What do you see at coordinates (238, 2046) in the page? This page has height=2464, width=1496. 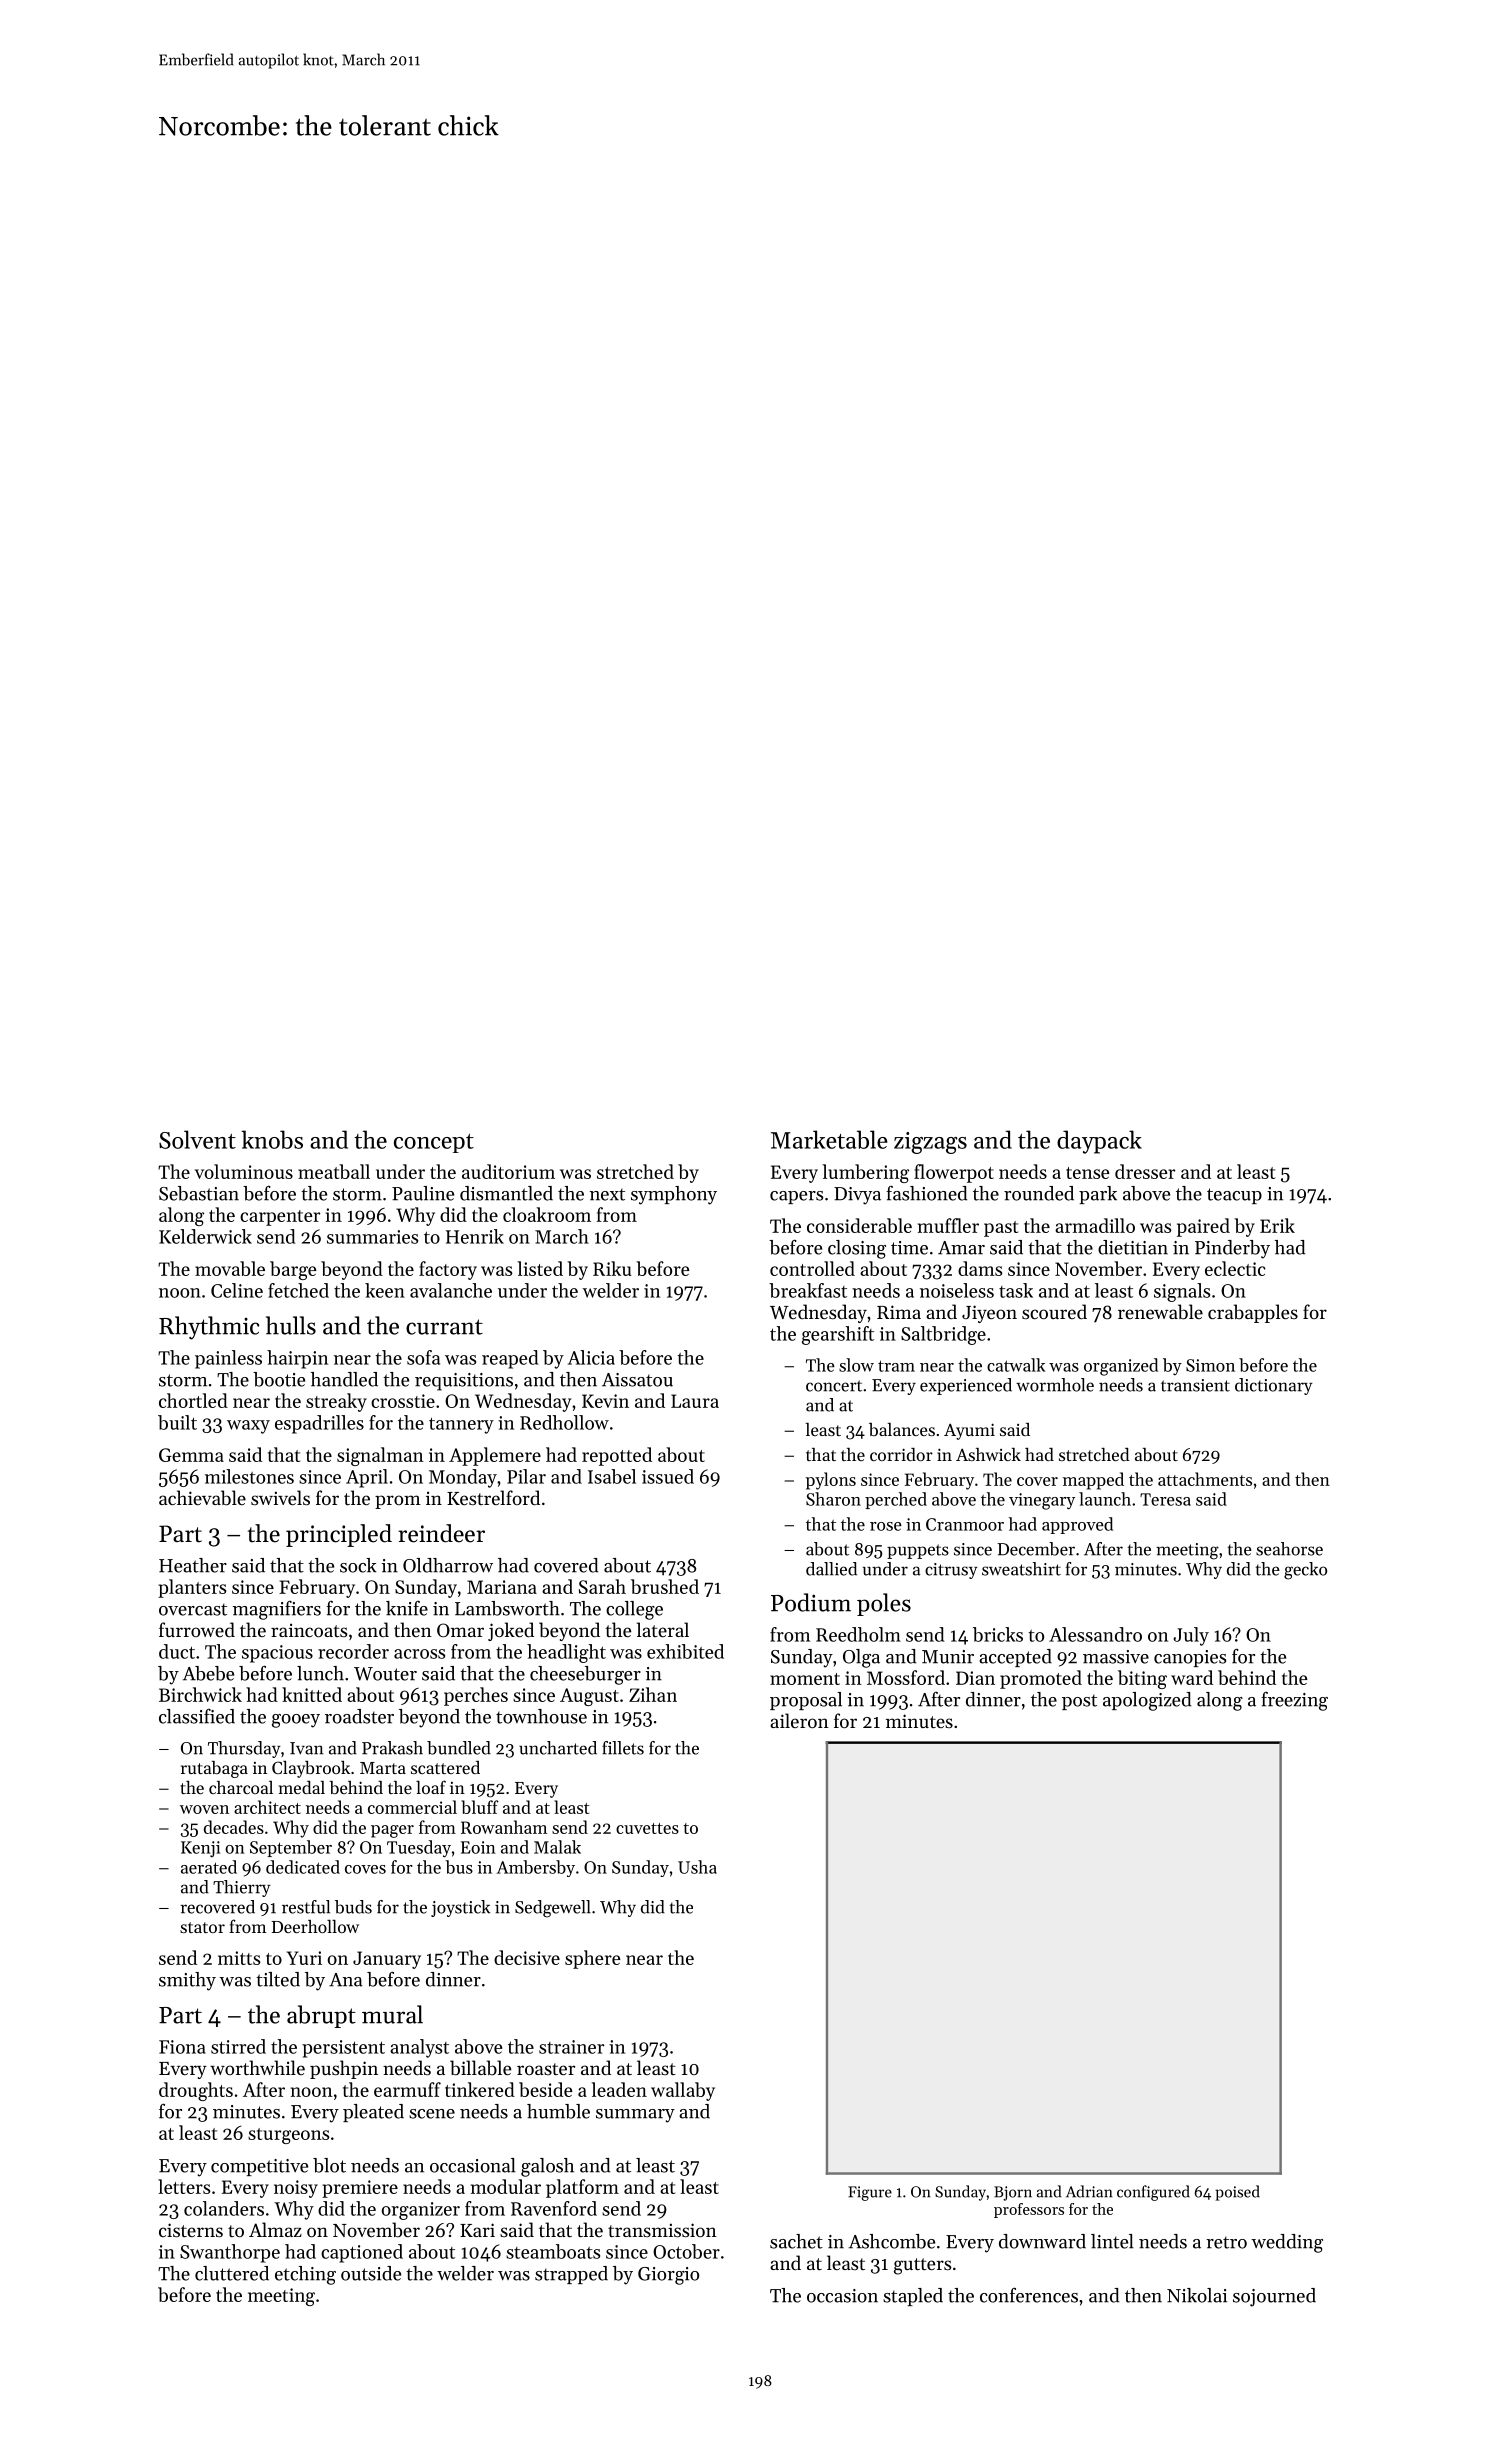 I see `stirred` at bounding box center [238, 2046].
